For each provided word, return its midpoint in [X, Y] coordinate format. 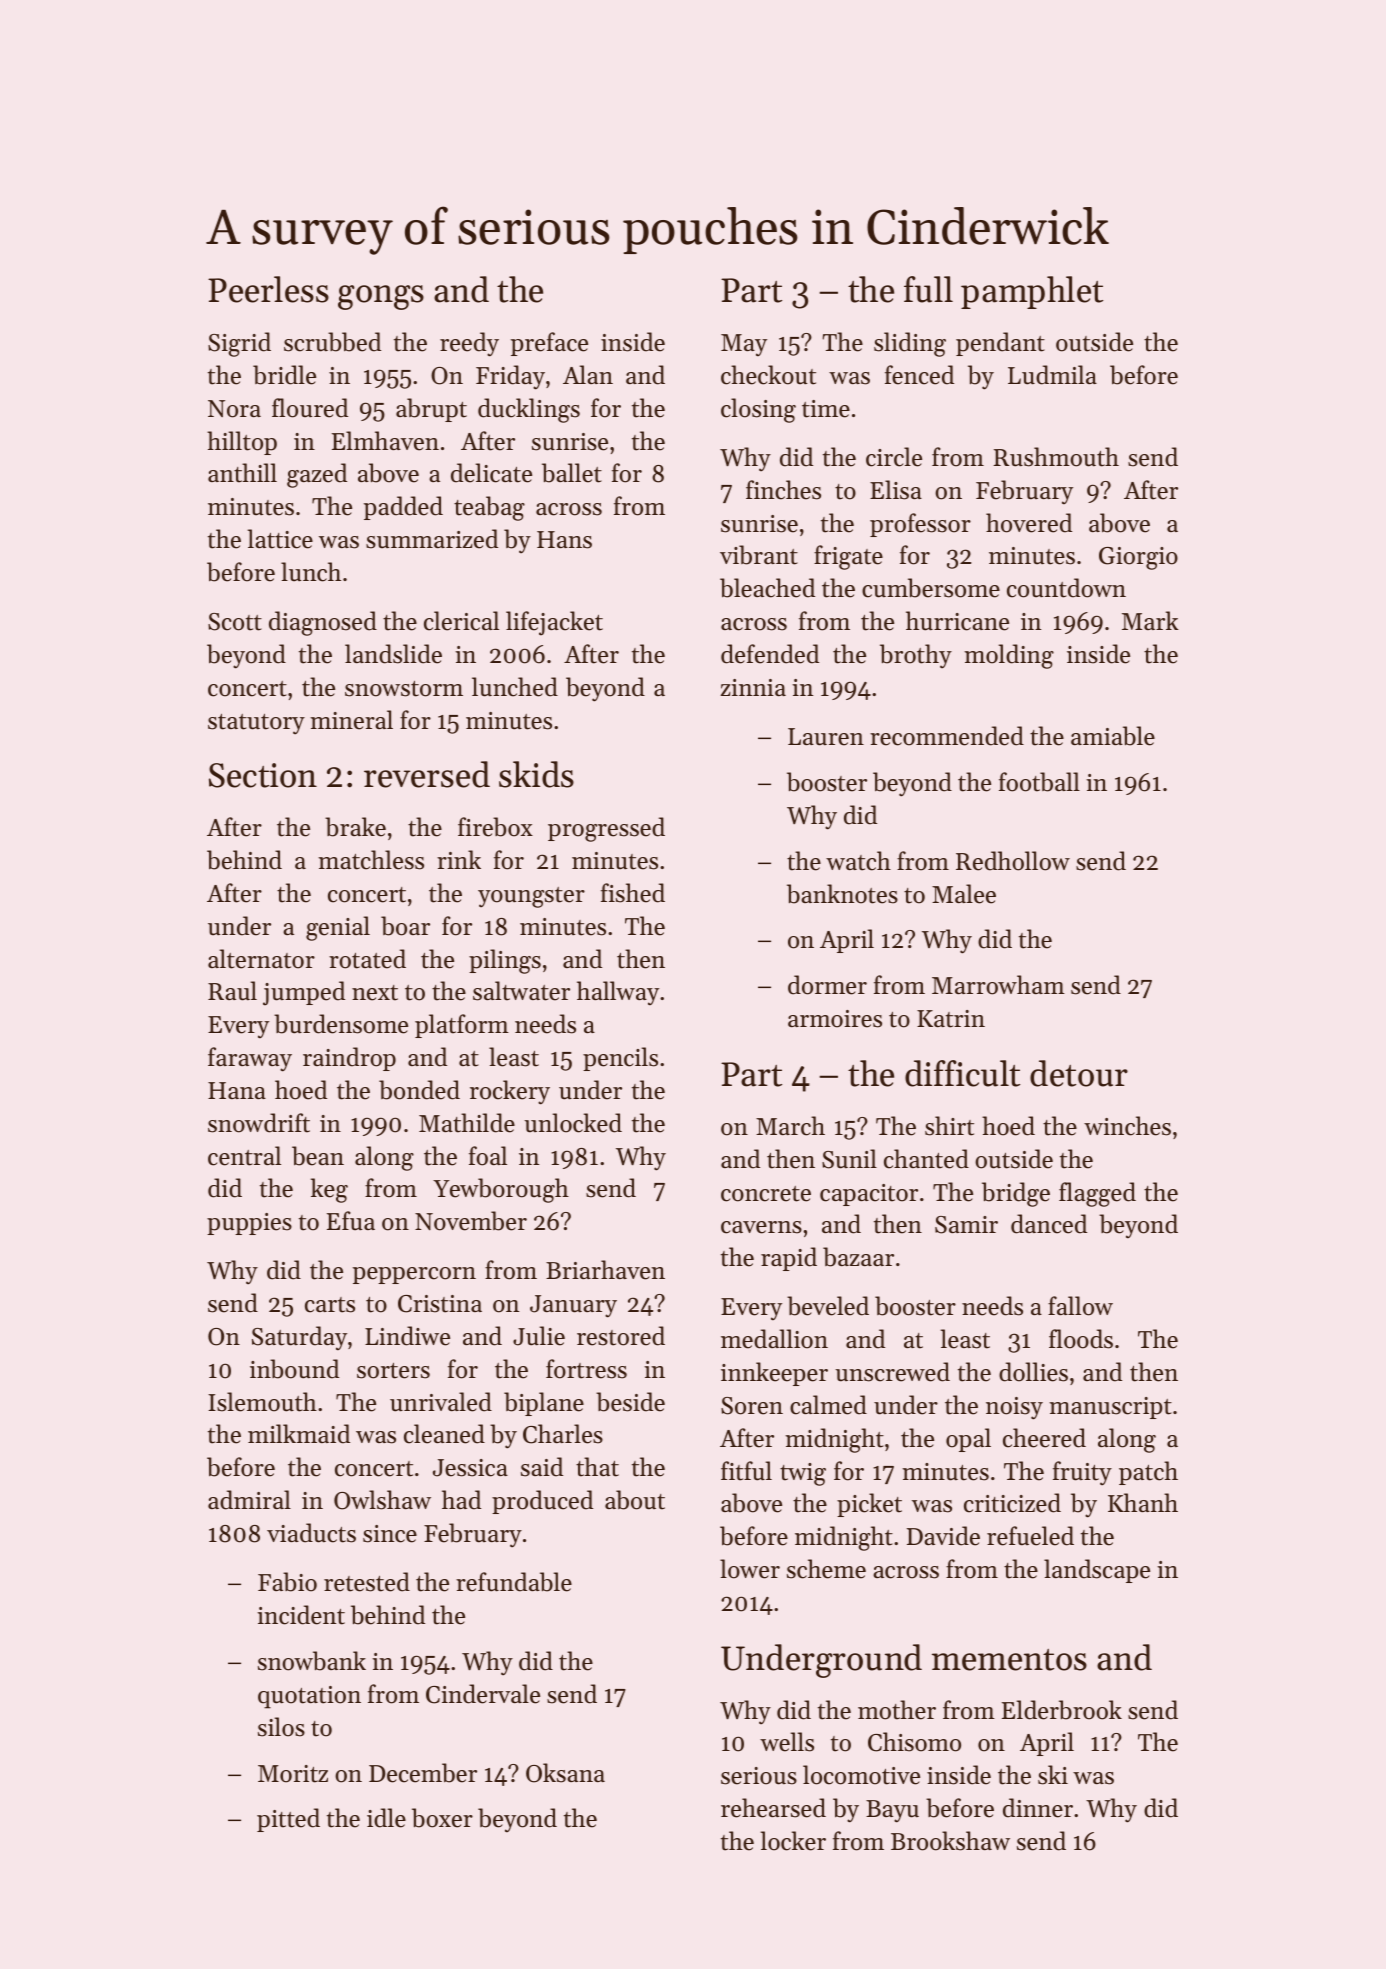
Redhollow [1013, 861]
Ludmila [1052, 375]
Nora [234, 409]
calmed [828, 1405]
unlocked [573, 1123]
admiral [249, 1500]
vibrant [759, 555]
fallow [1080, 1306]
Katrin [951, 1019]
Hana [237, 1090]
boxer [442, 1818]
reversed [427, 774]
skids [536, 774]
